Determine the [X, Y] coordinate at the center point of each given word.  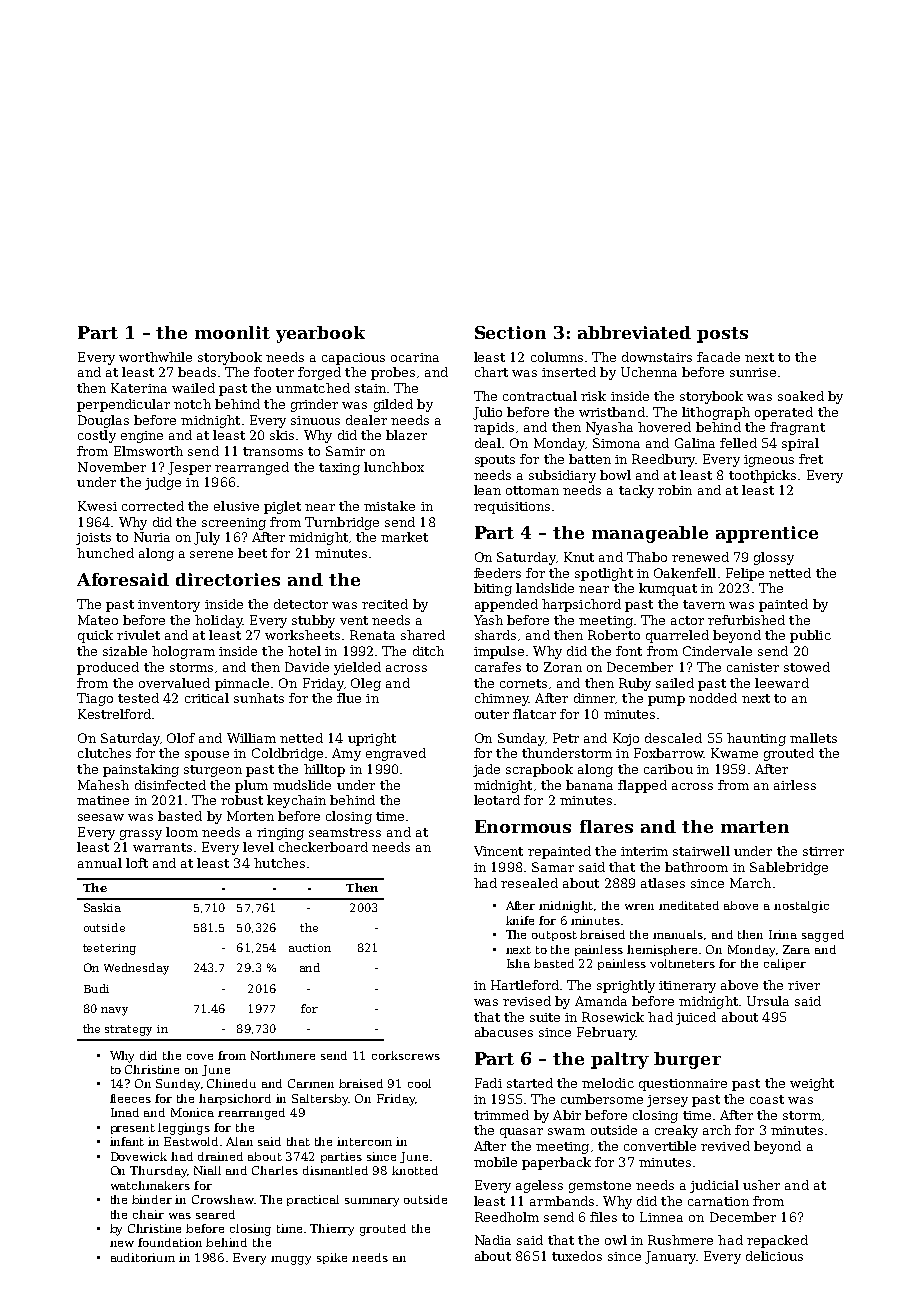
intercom [364, 1141]
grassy [141, 835]
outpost [554, 936]
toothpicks [762, 476]
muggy [291, 1260]
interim [644, 851]
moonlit [232, 332]
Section [510, 332]
